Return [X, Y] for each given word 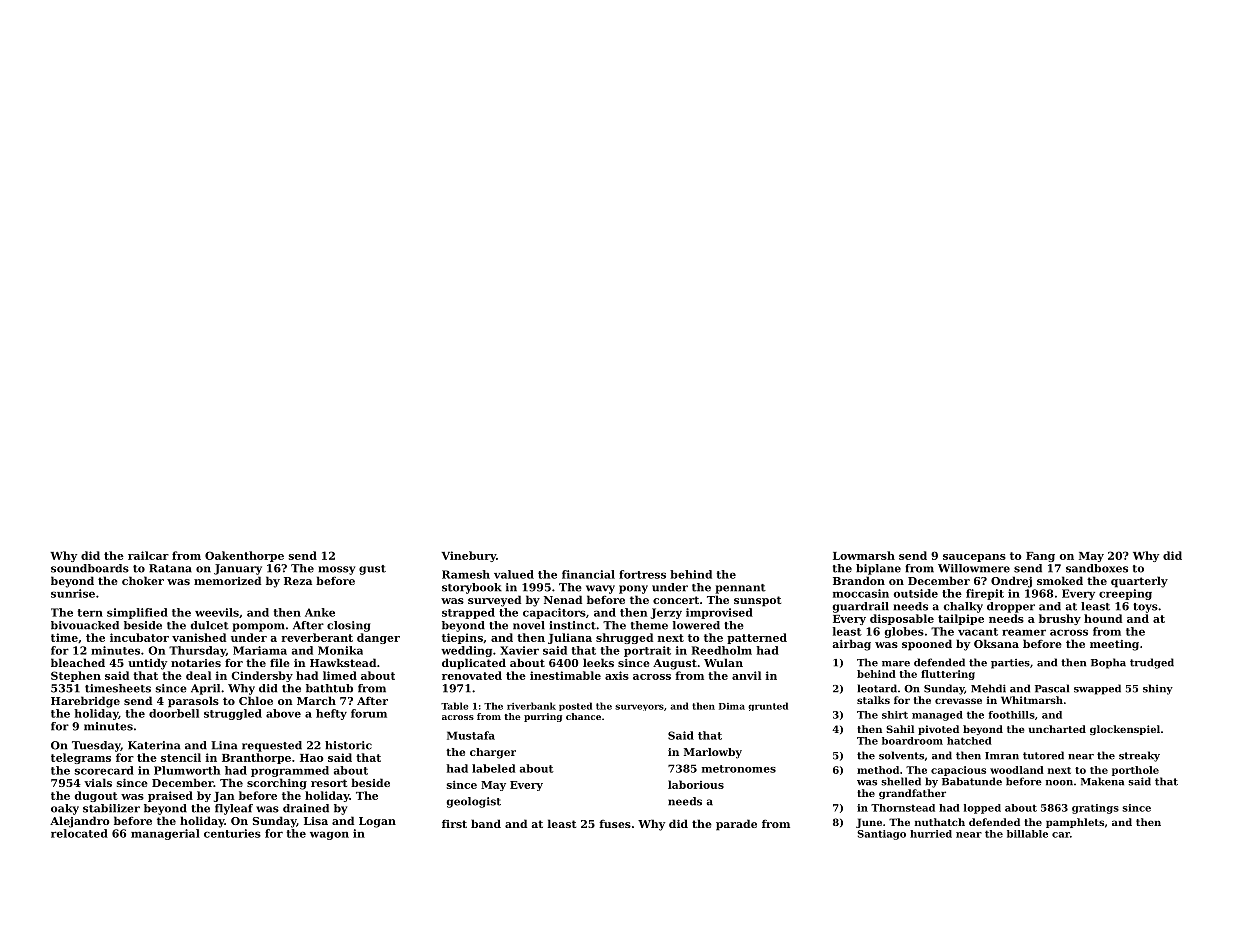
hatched [969, 741]
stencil [181, 757]
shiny [1158, 689]
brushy [1060, 619]
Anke [320, 612]
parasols [193, 702]
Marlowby [713, 753]
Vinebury [468, 556]
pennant [740, 589]
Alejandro [80, 822]
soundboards [90, 568]
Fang [1040, 557]
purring [543, 717]
